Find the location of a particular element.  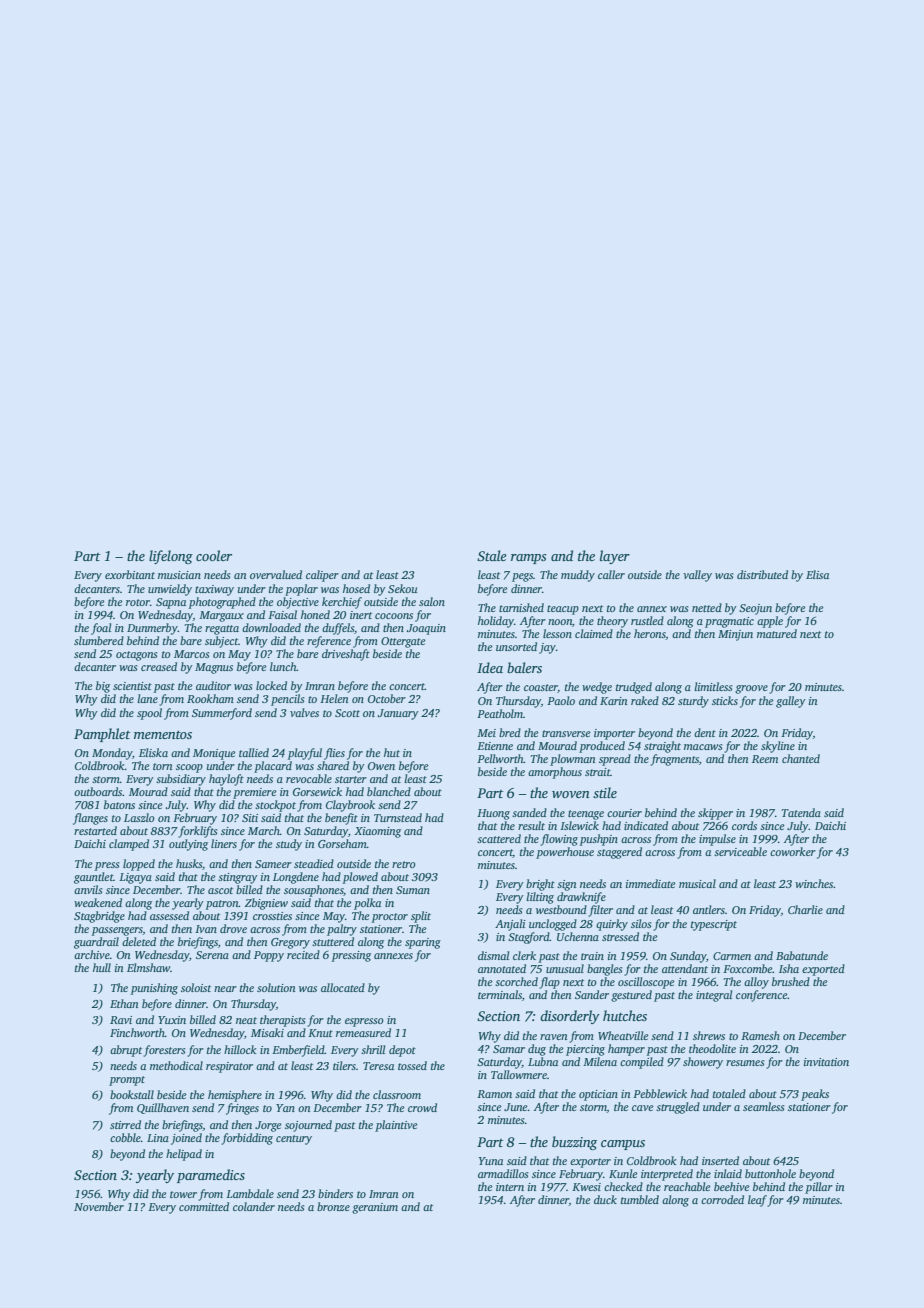

November is located at coordinates (99, 1206).
